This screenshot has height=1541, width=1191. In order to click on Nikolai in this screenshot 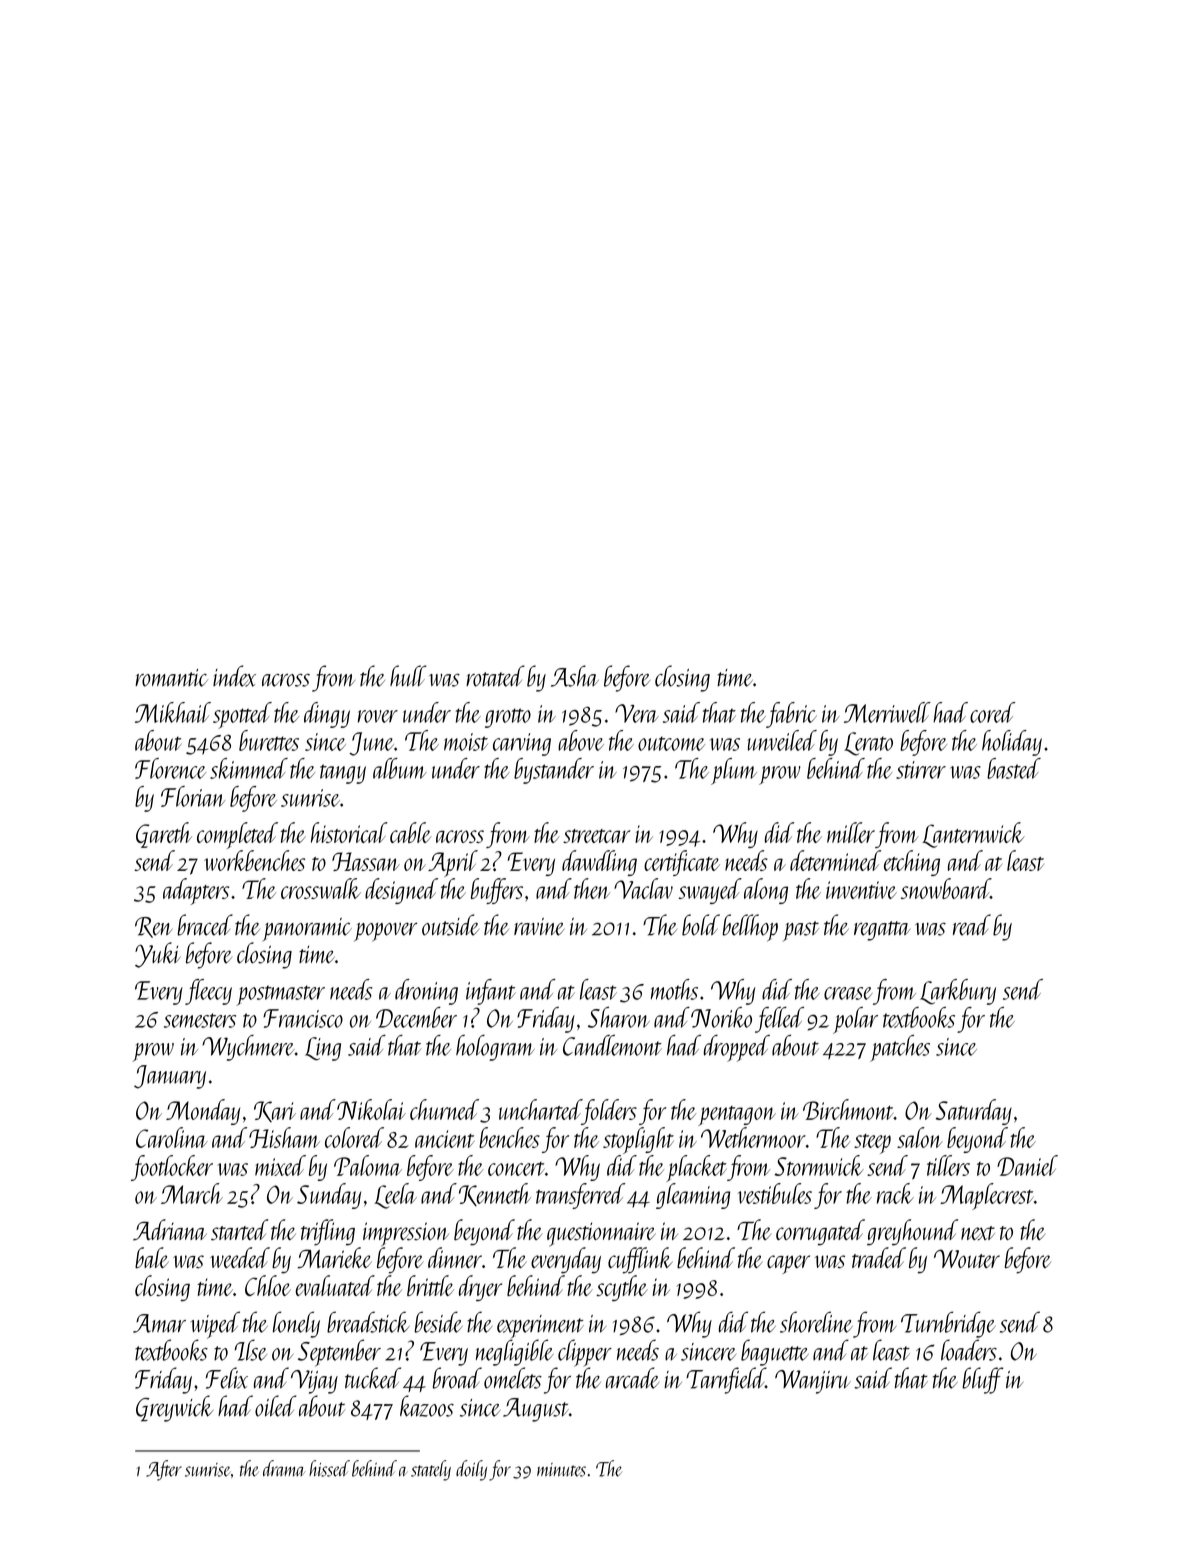, I will do `click(371, 1109)`.
